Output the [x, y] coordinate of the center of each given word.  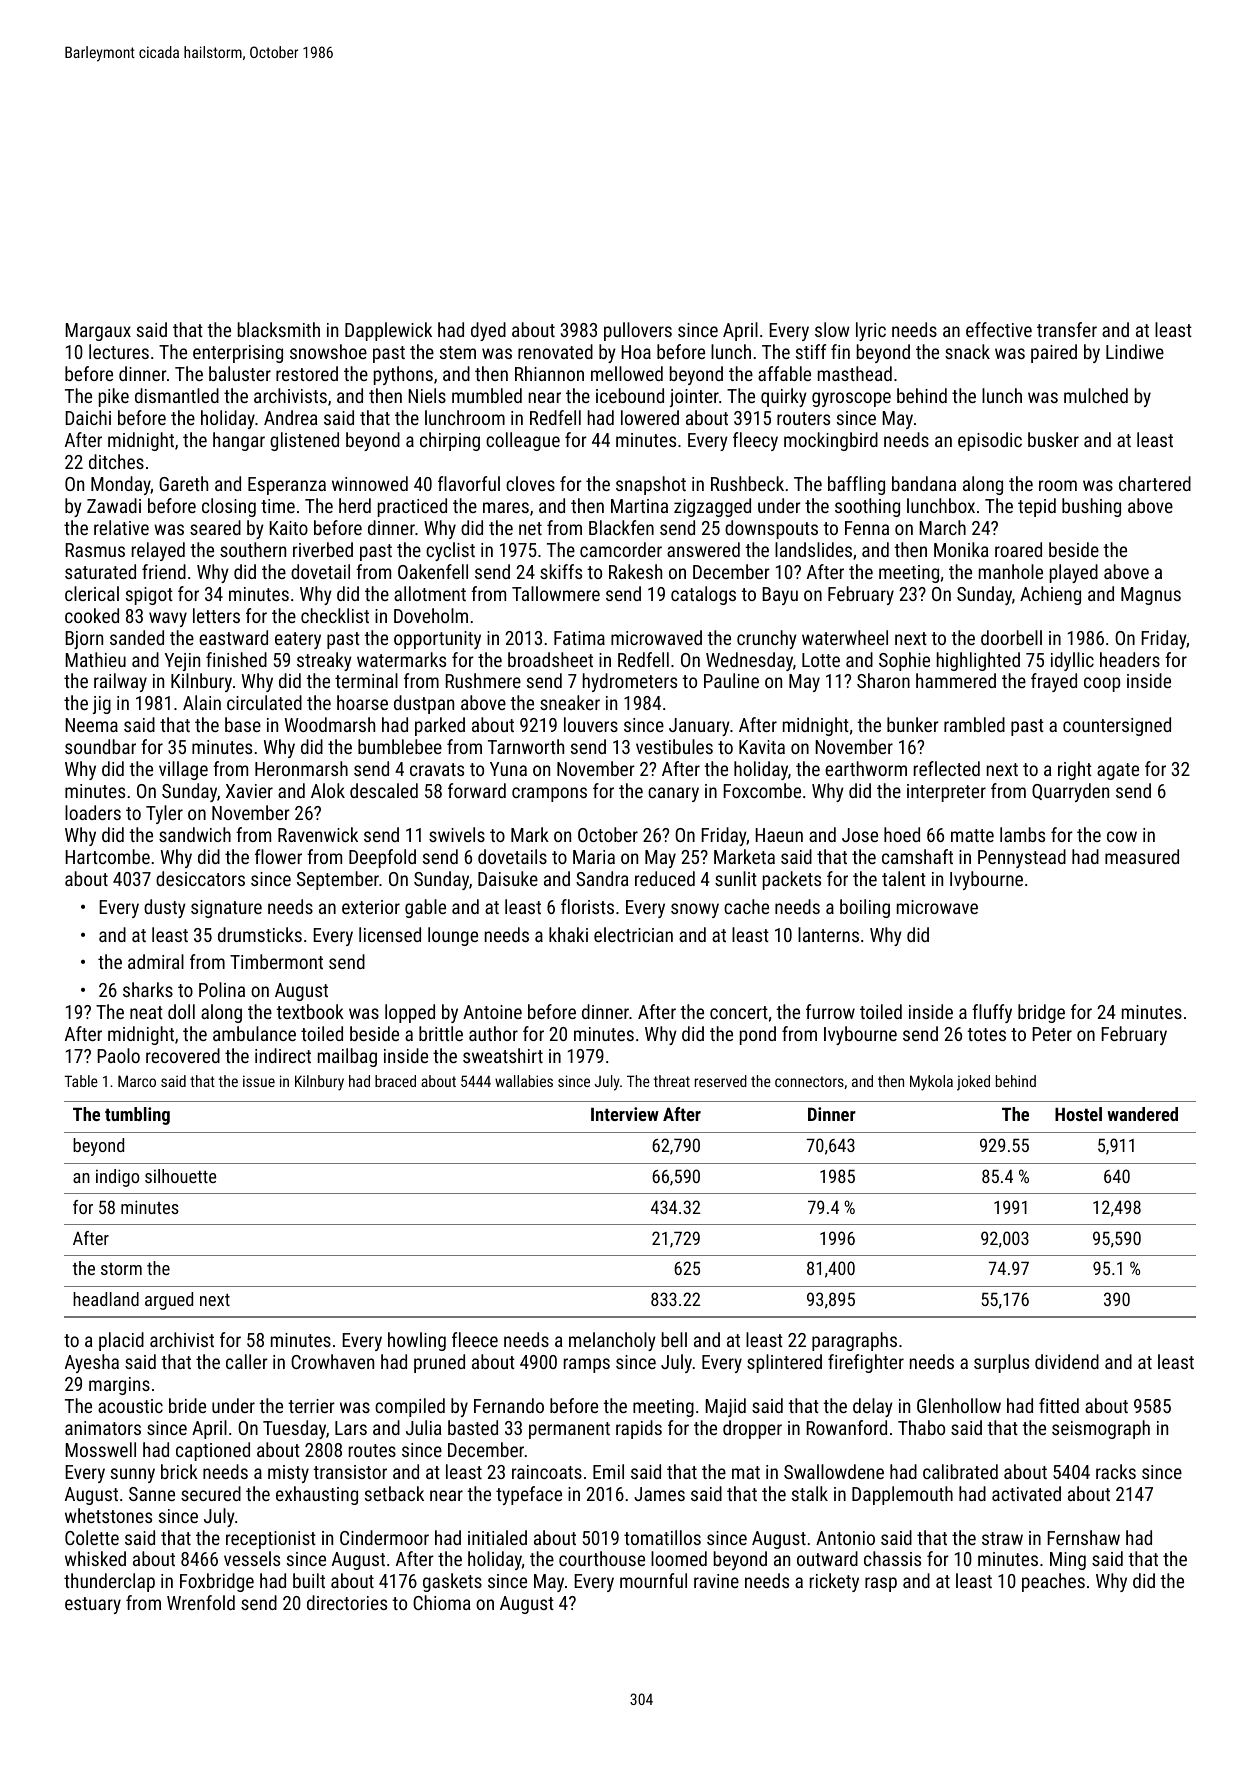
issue [259, 1081]
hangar [239, 441]
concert [739, 1012]
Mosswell [100, 1449]
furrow [830, 1011]
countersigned [1117, 726]
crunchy [767, 639]
